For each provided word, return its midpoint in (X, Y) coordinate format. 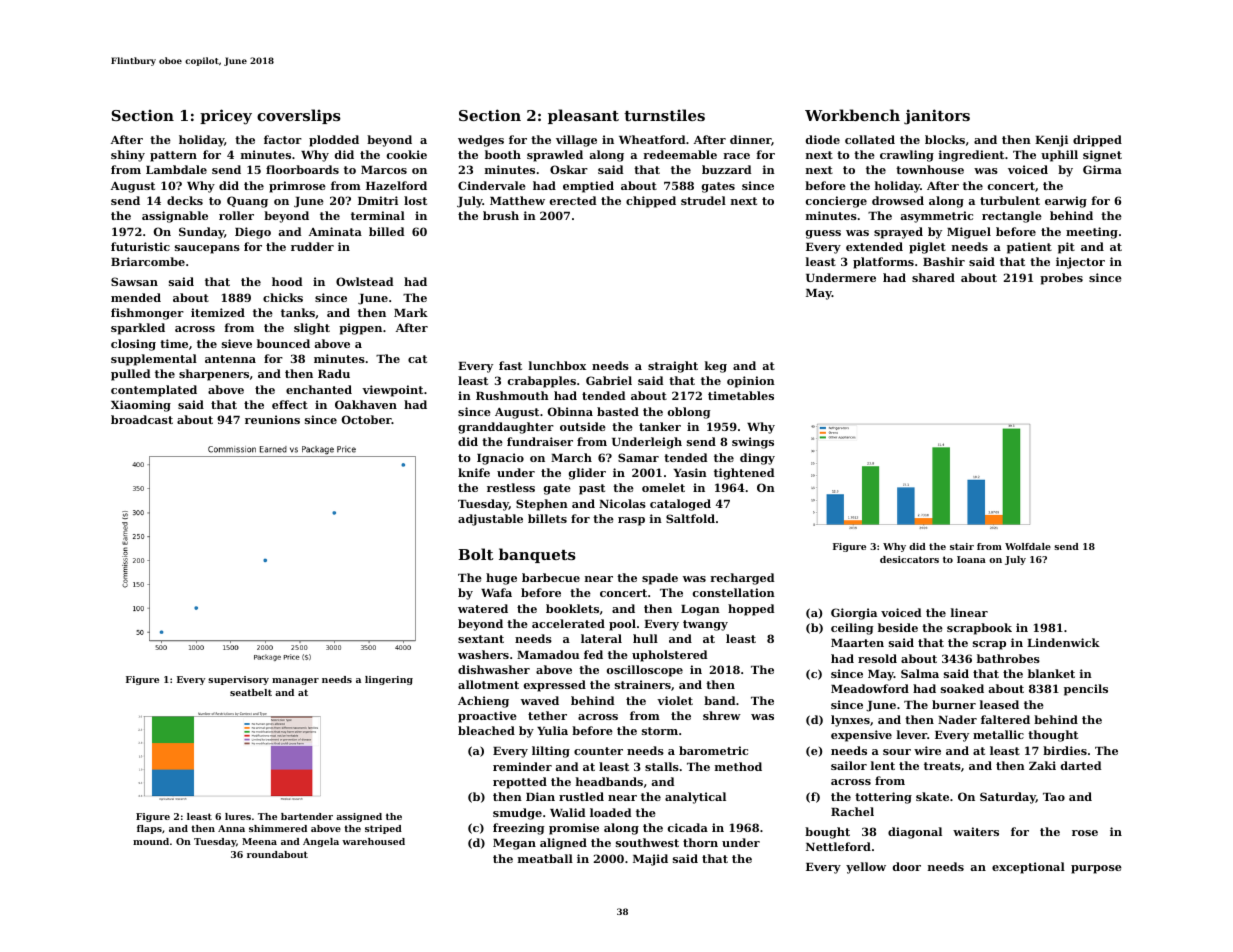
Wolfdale (1028, 546)
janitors (937, 117)
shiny (128, 156)
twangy (705, 625)
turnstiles (664, 115)
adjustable (490, 520)
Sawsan (134, 281)
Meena (259, 841)
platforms (883, 263)
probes (1061, 279)
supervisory (238, 680)
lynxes (850, 721)
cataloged (680, 505)
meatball (545, 858)
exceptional (1028, 868)
